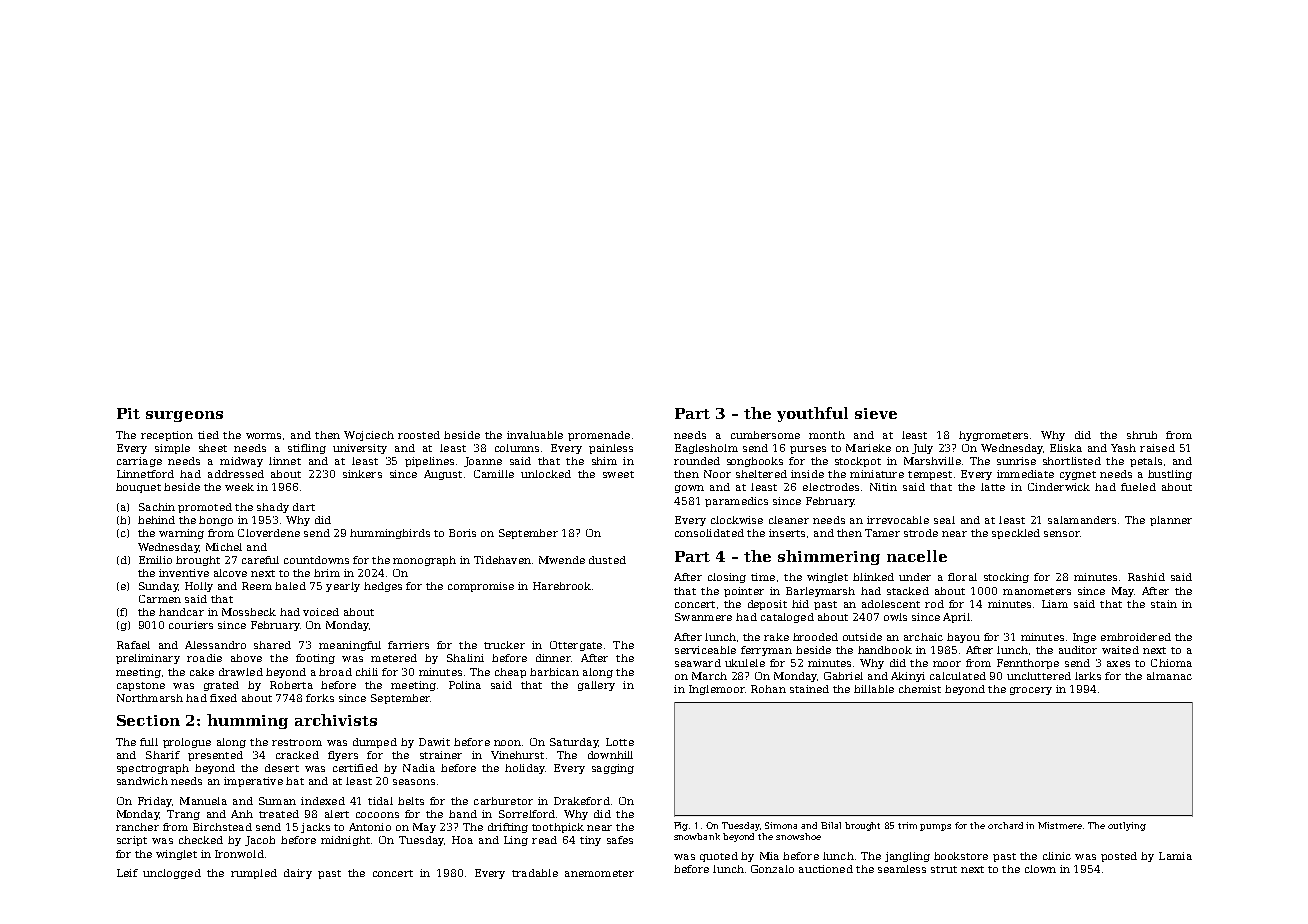  I want to click on Pit, so click(128, 413).
